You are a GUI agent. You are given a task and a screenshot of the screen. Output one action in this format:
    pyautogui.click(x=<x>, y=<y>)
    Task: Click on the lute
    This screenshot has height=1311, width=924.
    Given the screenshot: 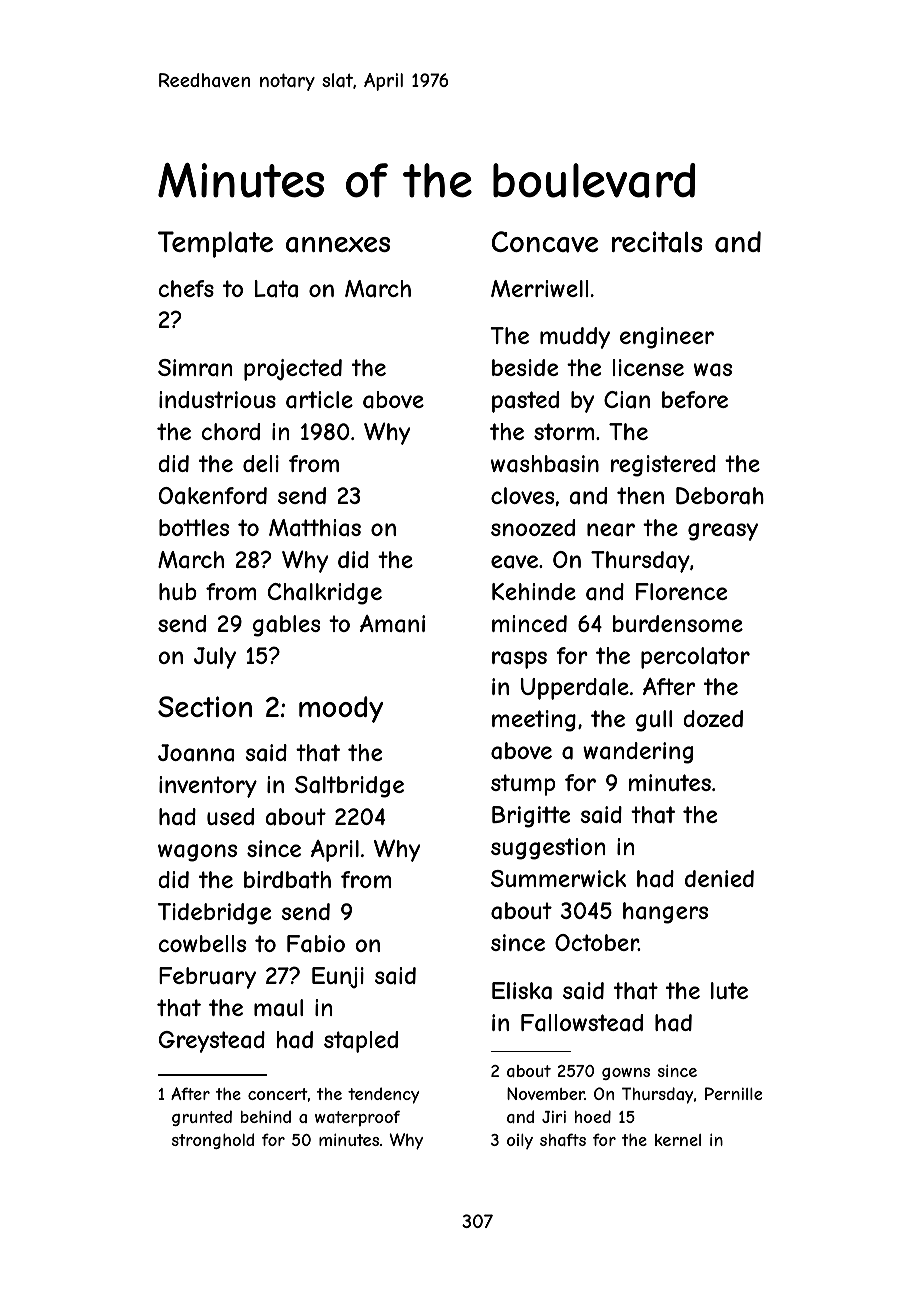 What is the action you would take?
    pyautogui.click(x=729, y=990)
